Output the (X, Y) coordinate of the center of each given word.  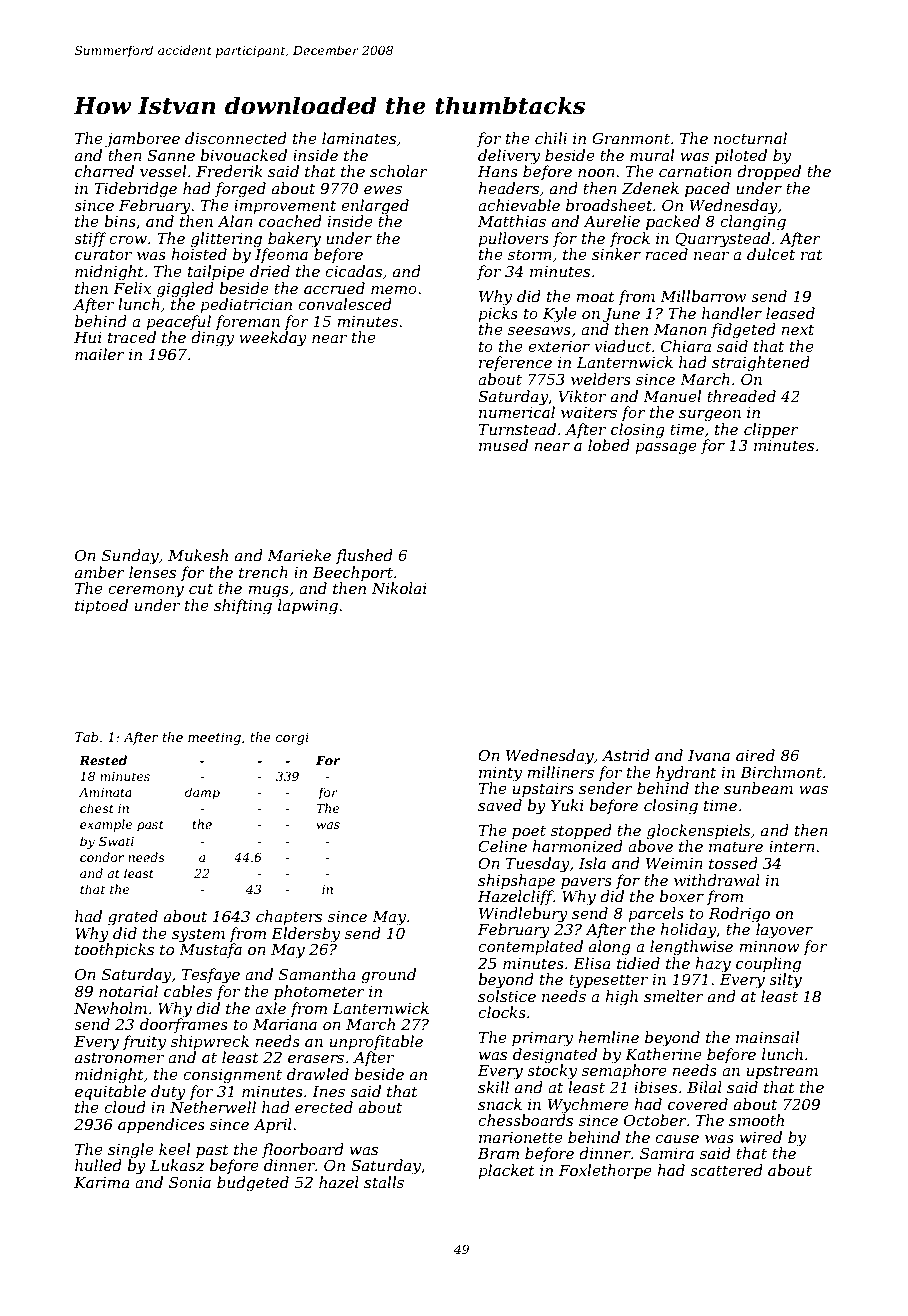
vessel (163, 171)
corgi (292, 738)
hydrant (686, 774)
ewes (383, 190)
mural (652, 155)
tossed (733, 863)
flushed (364, 556)
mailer (100, 354)
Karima (102, 1182)
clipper (771, 430)
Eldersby (305, 935)
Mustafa (210, 950)
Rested (103, 760)
